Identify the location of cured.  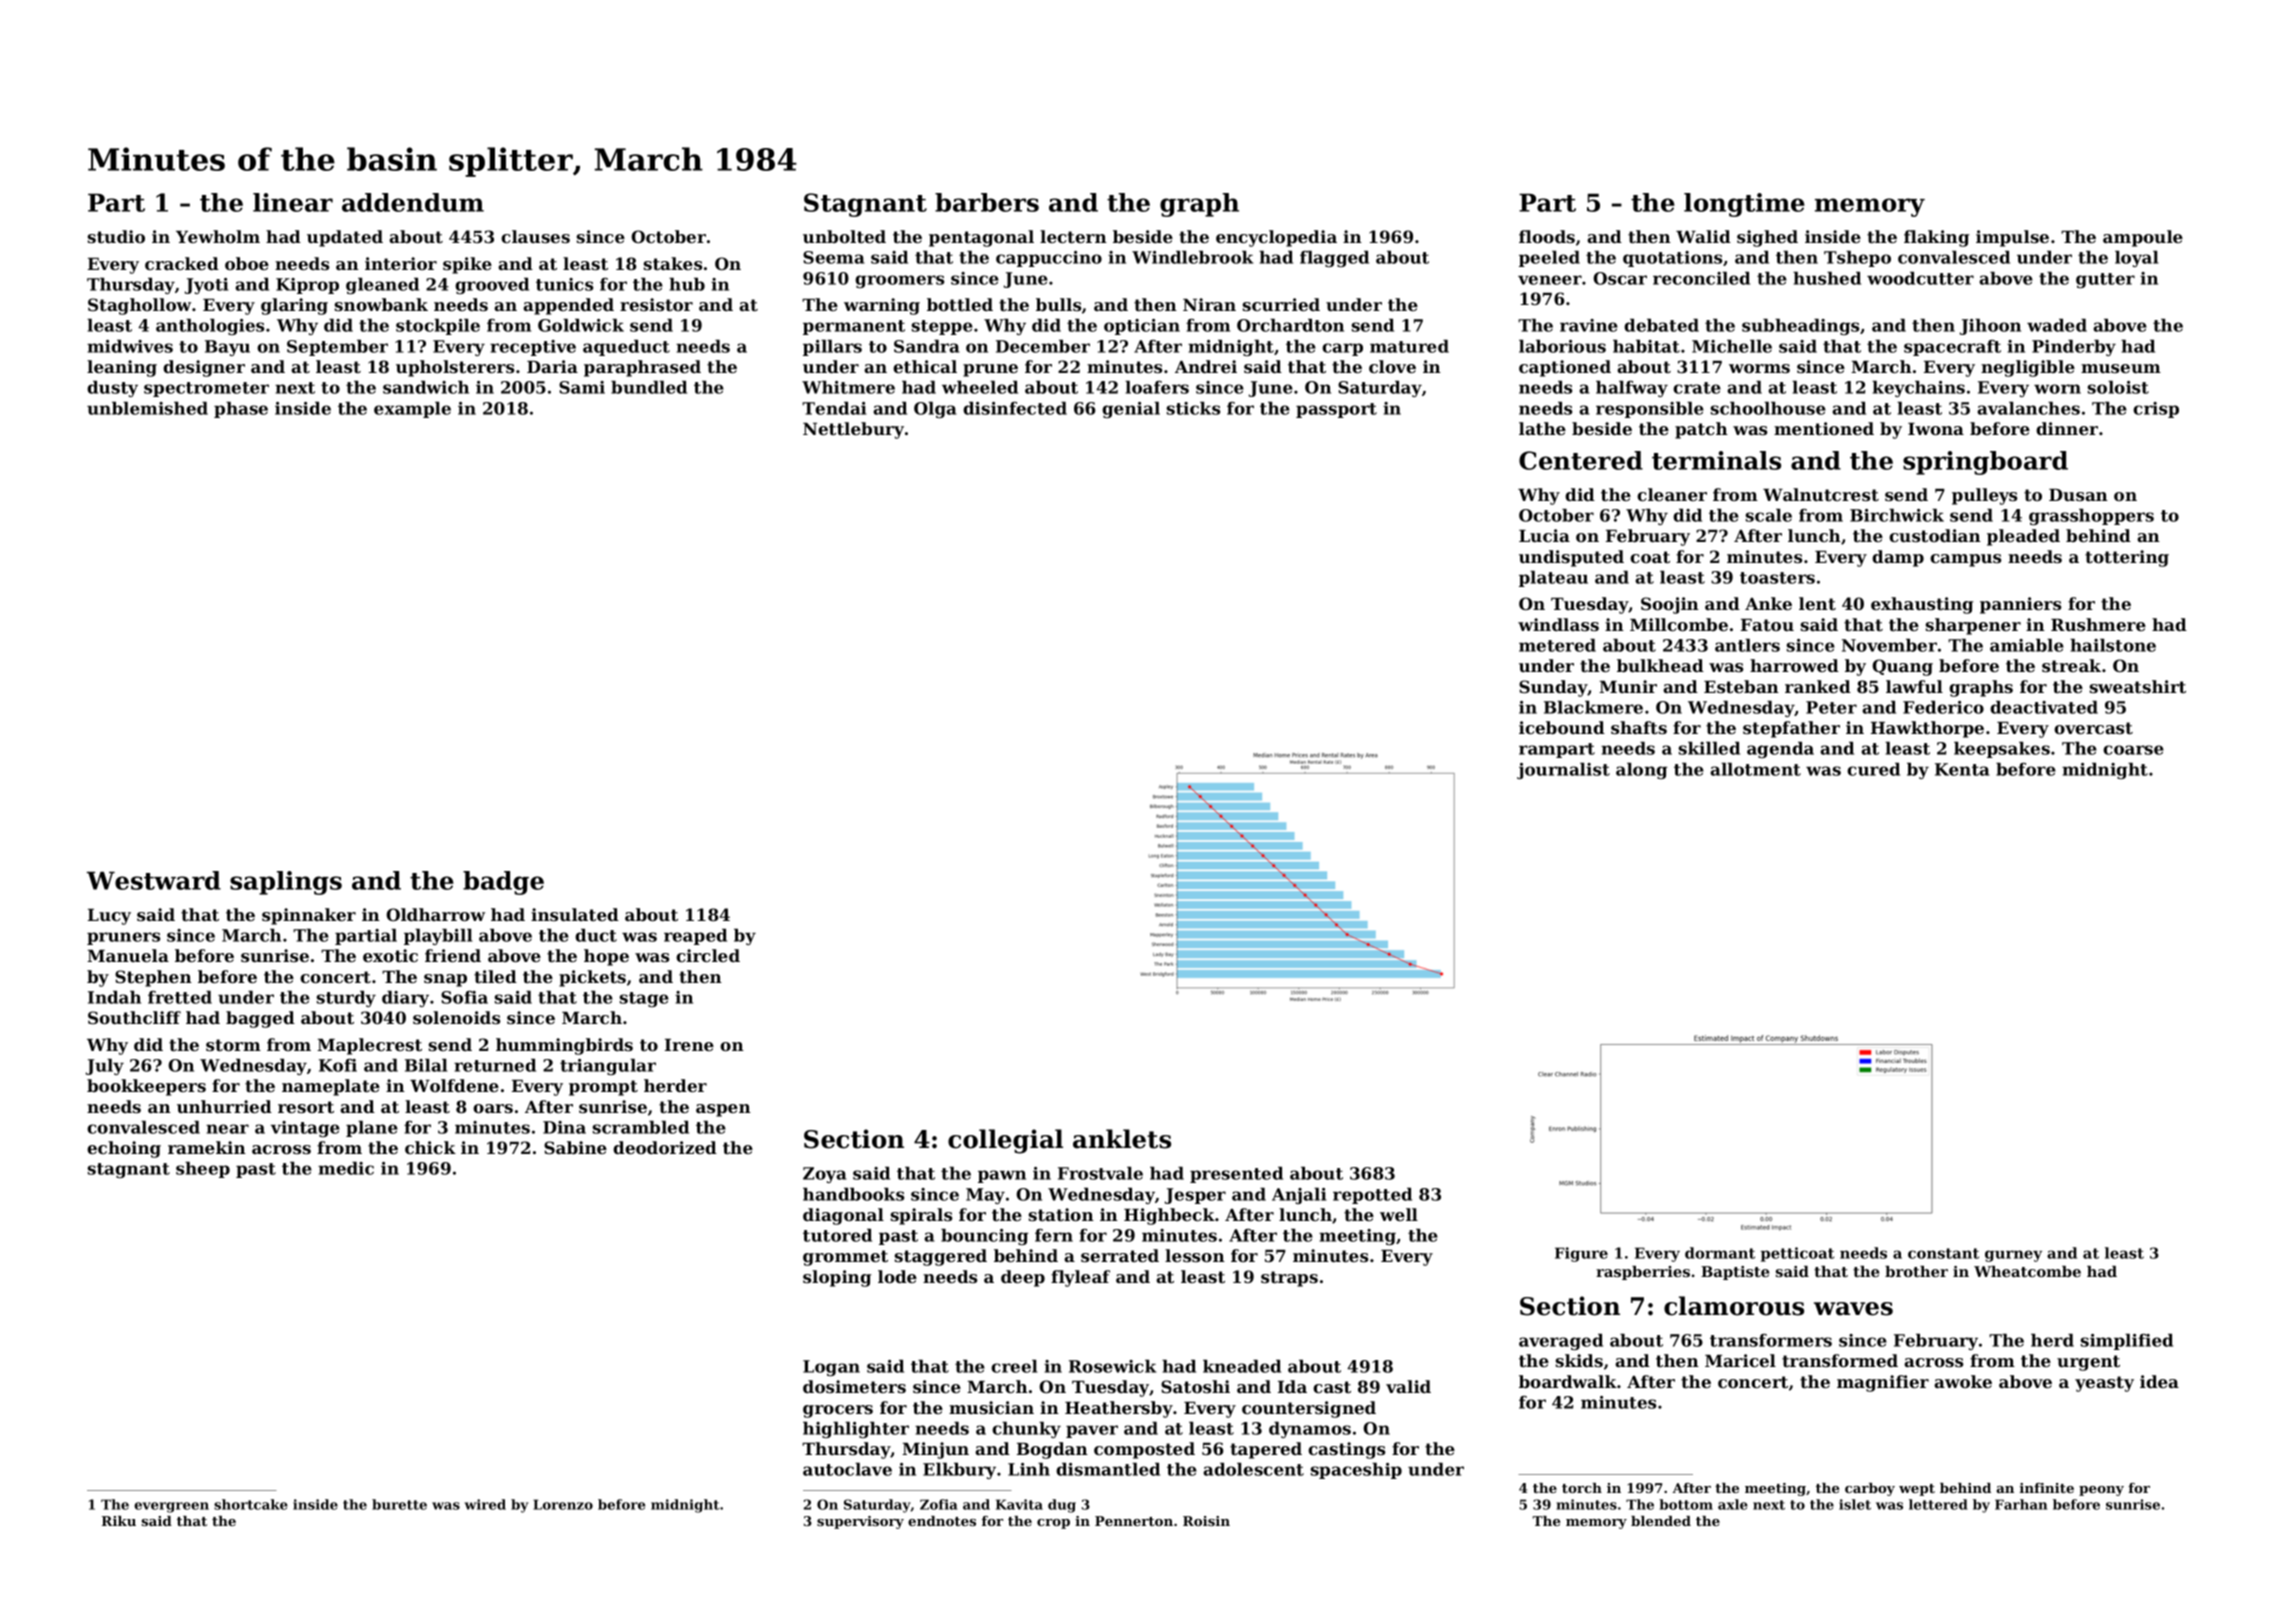
(1873, 769).
